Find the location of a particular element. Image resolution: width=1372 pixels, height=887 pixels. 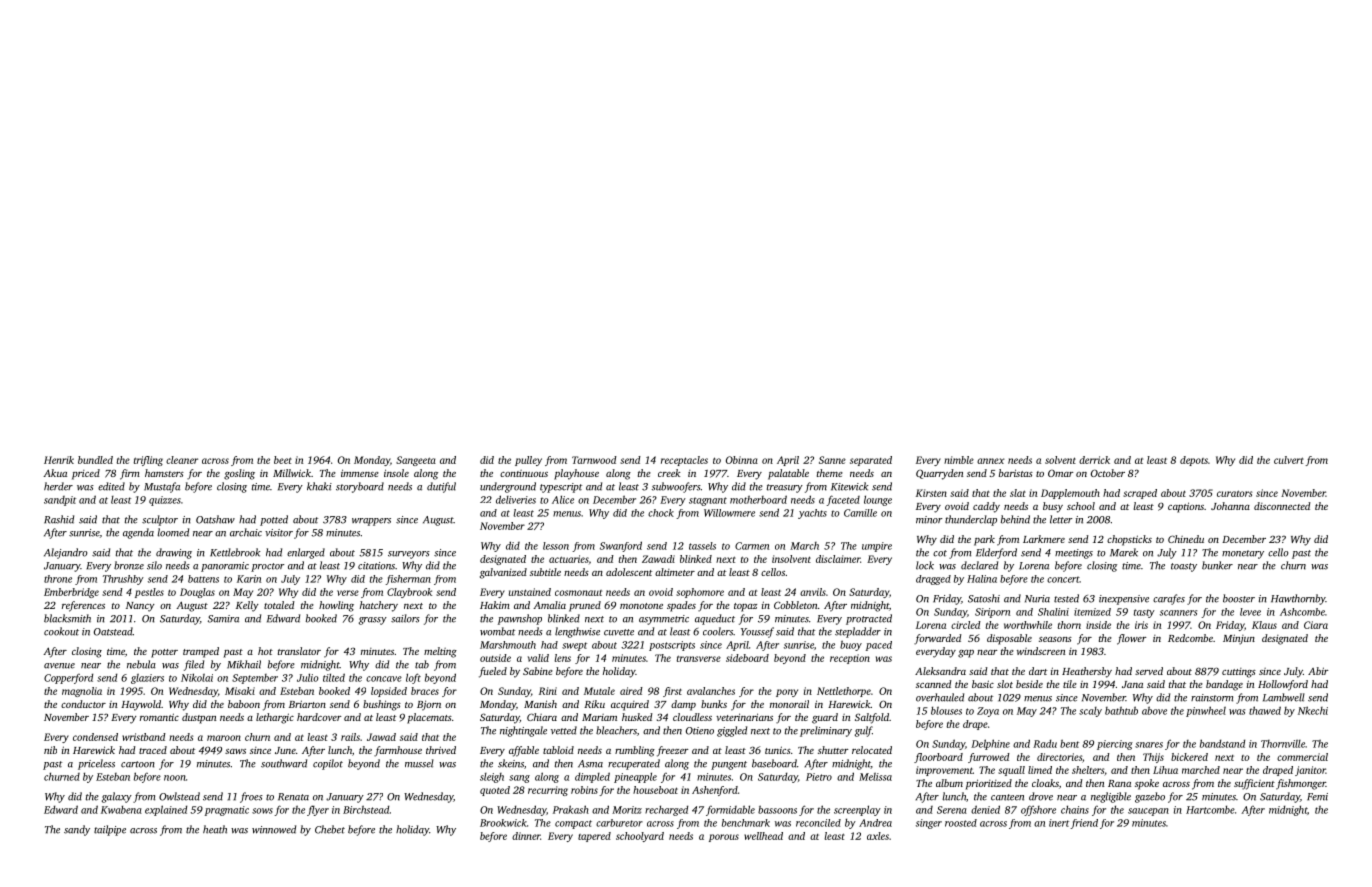

carafes is located at coordinates (1169, 599).
